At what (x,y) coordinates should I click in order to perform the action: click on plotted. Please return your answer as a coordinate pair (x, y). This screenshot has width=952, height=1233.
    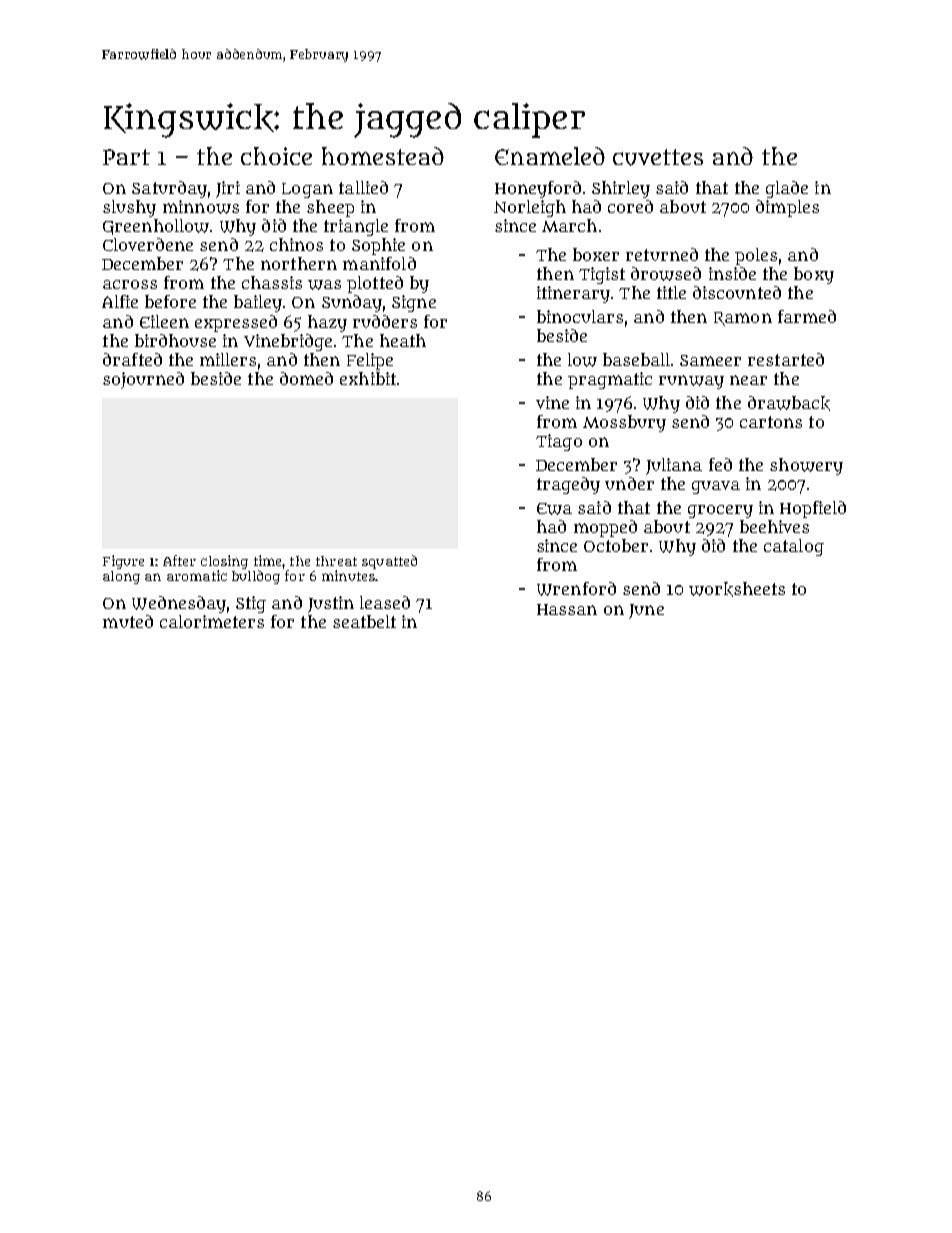
    Looking at the image, I should click on (375, 284).
